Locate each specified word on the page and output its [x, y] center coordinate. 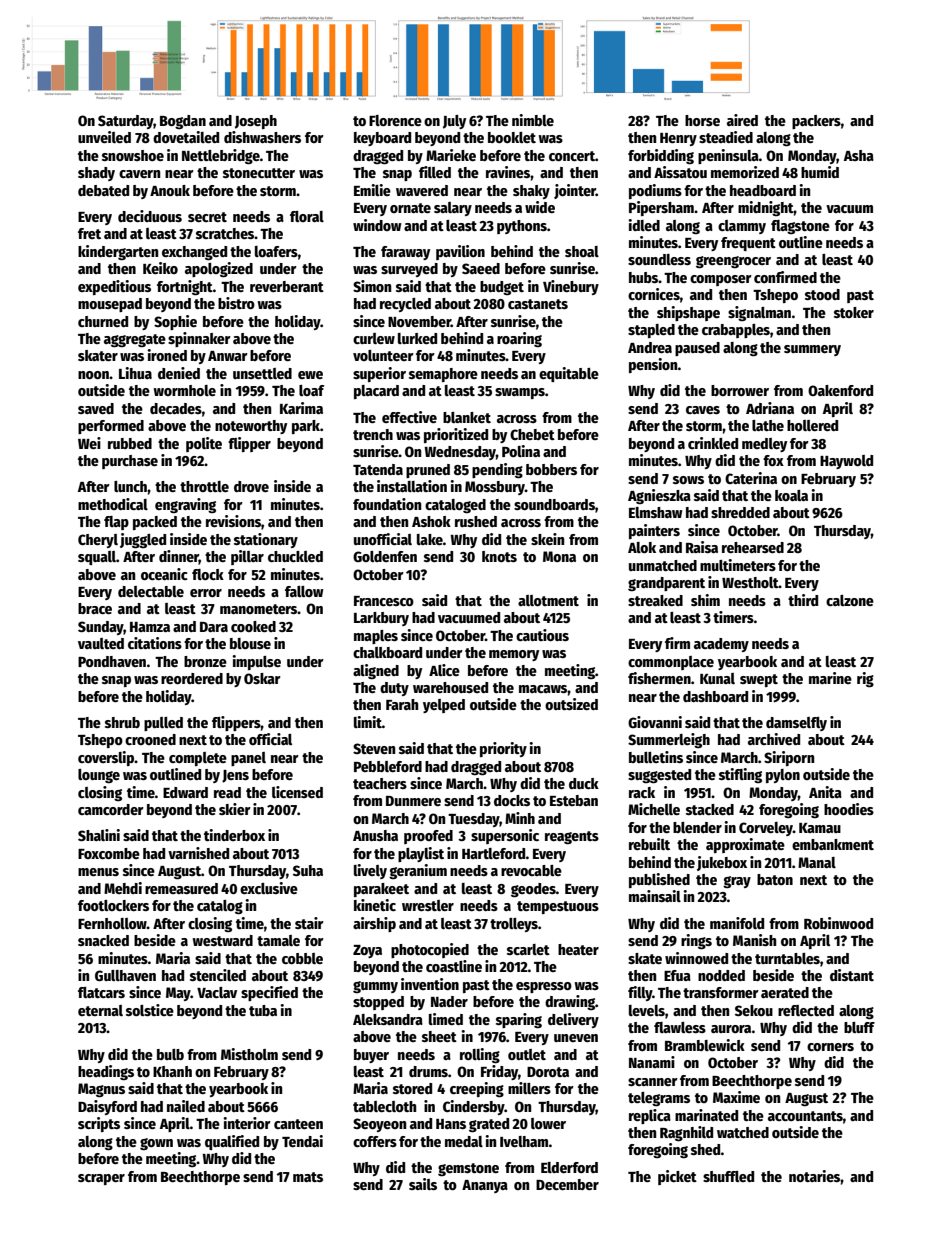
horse [702, 120]
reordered [192, 678]
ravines [508, 172]
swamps [520, 393]
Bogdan [183, 122]
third [803, 600]
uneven [576, 1038]
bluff [859, 1027]
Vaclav [217, 992]
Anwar [228, 356]
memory [514, 655]
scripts [99, 1124]
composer [721, 280]
